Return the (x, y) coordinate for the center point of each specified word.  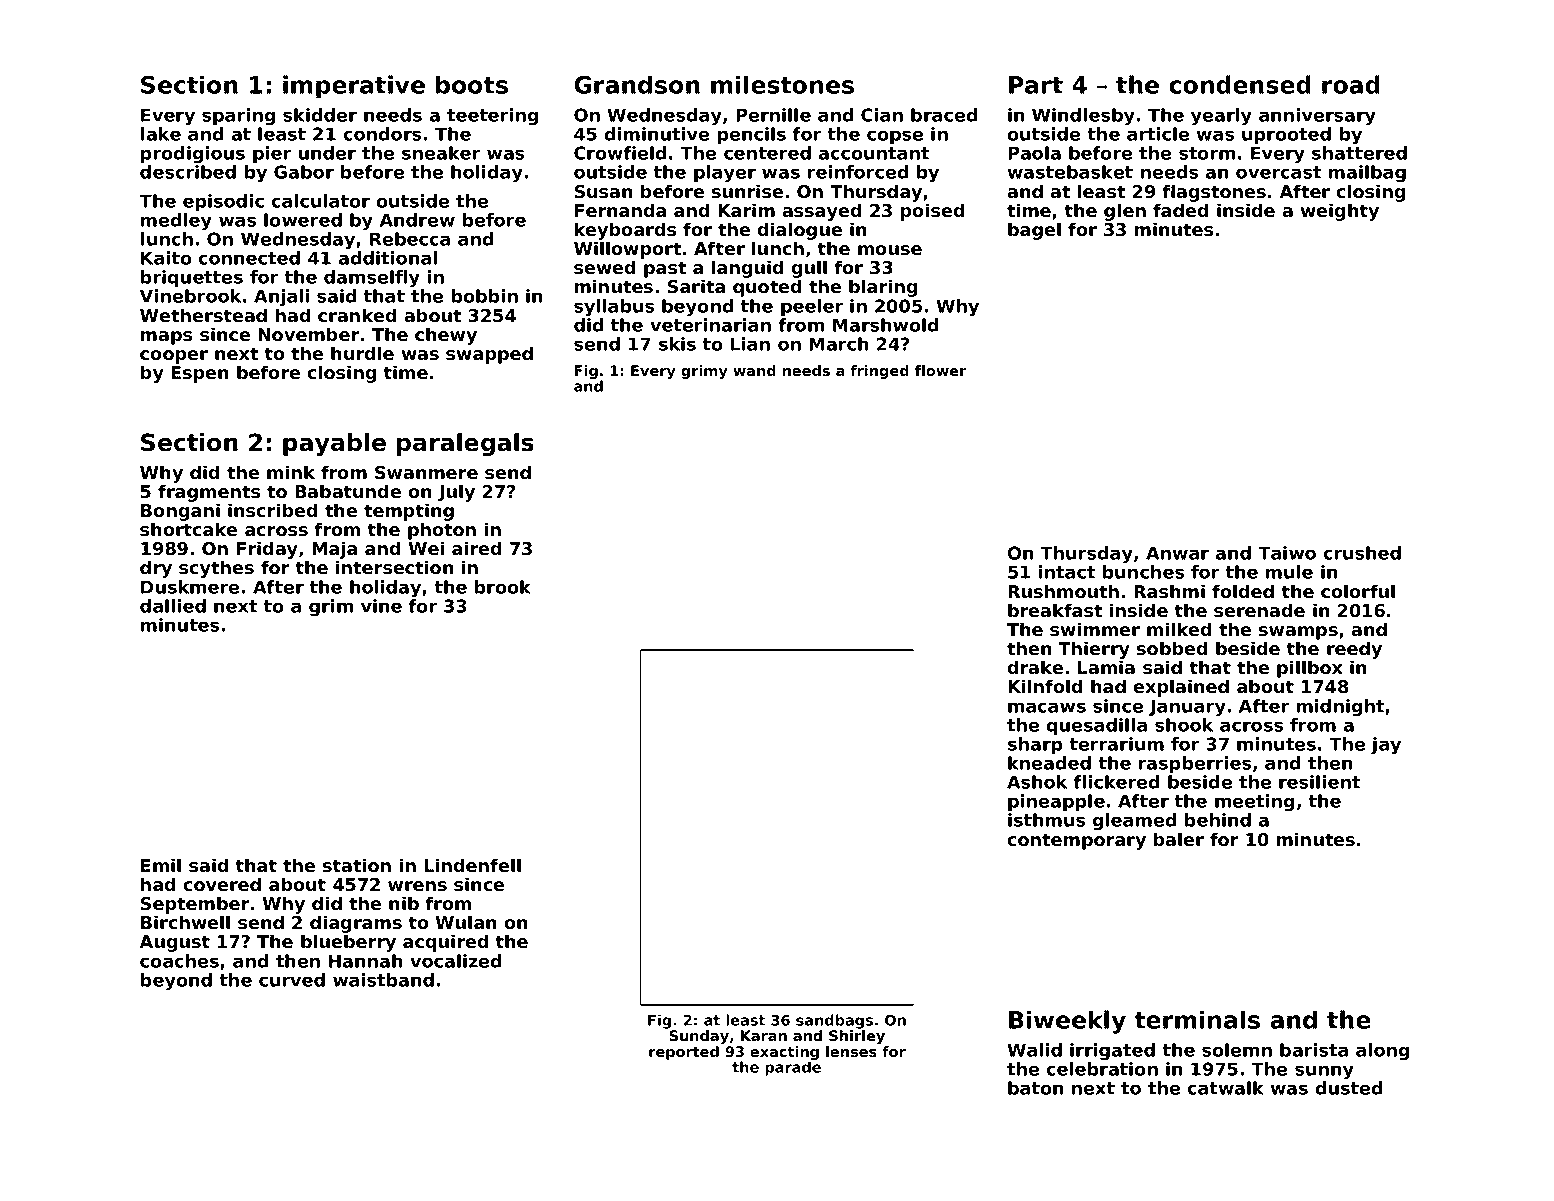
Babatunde (348, 491)
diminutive (657, 134)
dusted (1349, 1088)
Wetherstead (203, 315)
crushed (1362, 553)
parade (793, 1068)
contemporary (1076, 841)
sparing (238, 117)
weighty (1340, 212)
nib (404, 903)
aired (476, 548)
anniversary (1317, 117)
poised (932, 212)
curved (292, 980)
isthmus (1046, 820)
